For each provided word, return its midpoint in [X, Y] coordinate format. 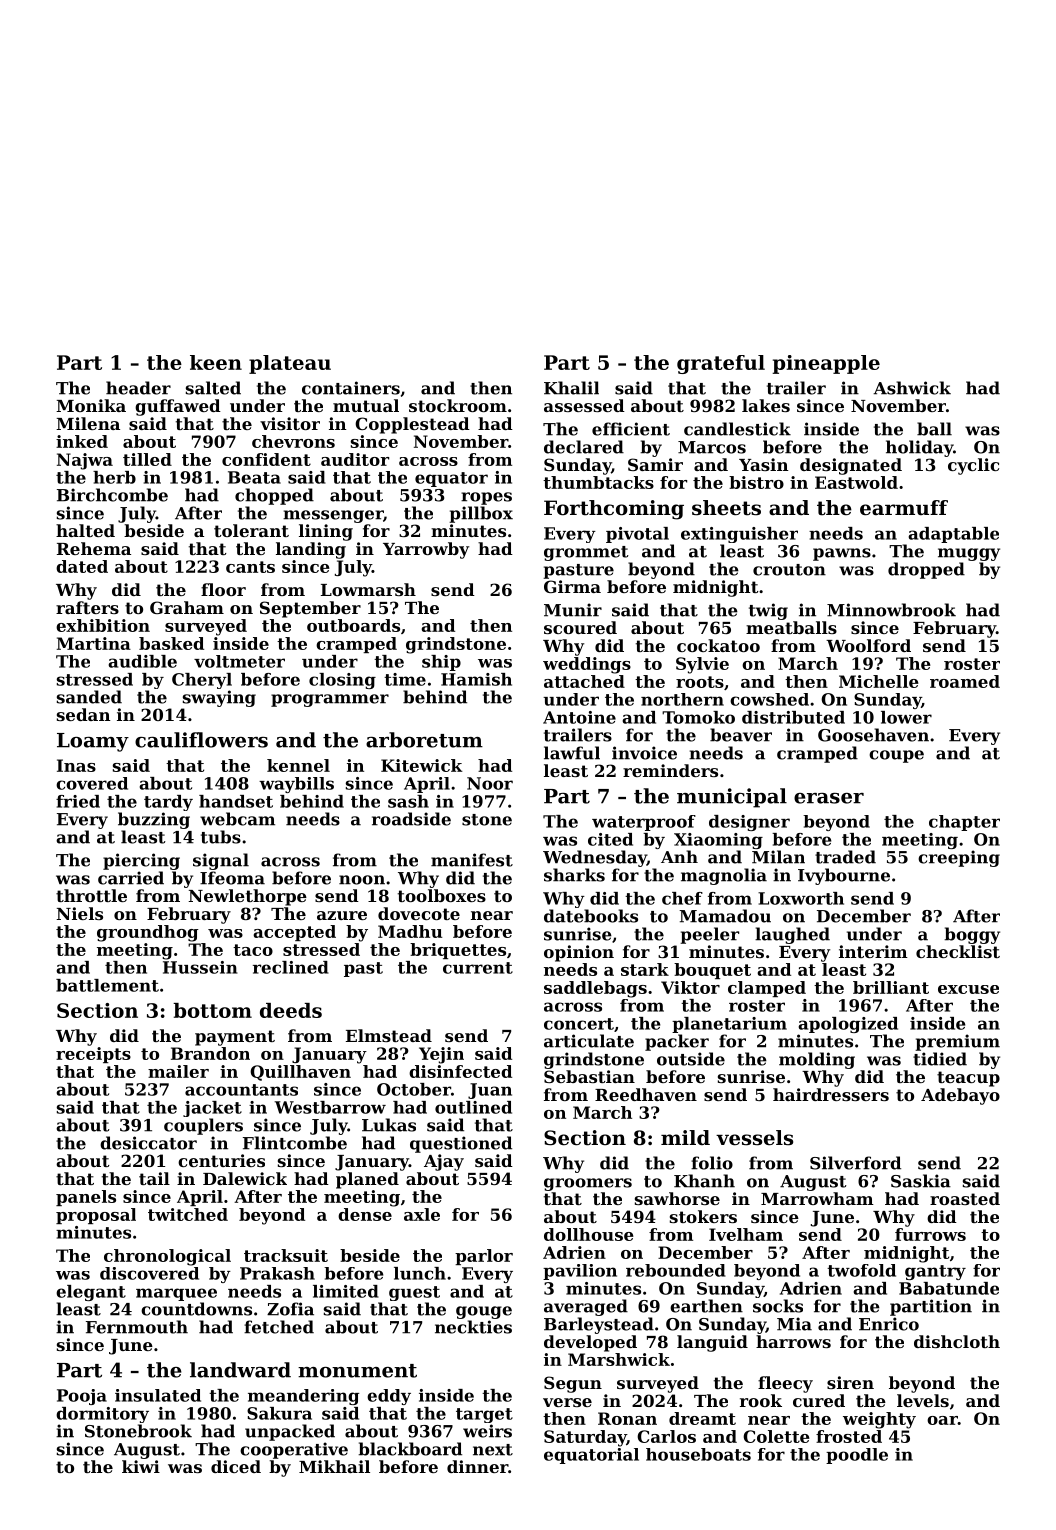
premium [957, 1042]
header [138, 388]
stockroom [458, 405]
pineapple [826, 364]
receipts [93, 1055]
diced [236, 1466]
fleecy [785, 1384]
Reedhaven [646, 1094]
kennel [298, 765]
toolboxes [442, 895]
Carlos [666, 1436]
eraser [829, 798]
